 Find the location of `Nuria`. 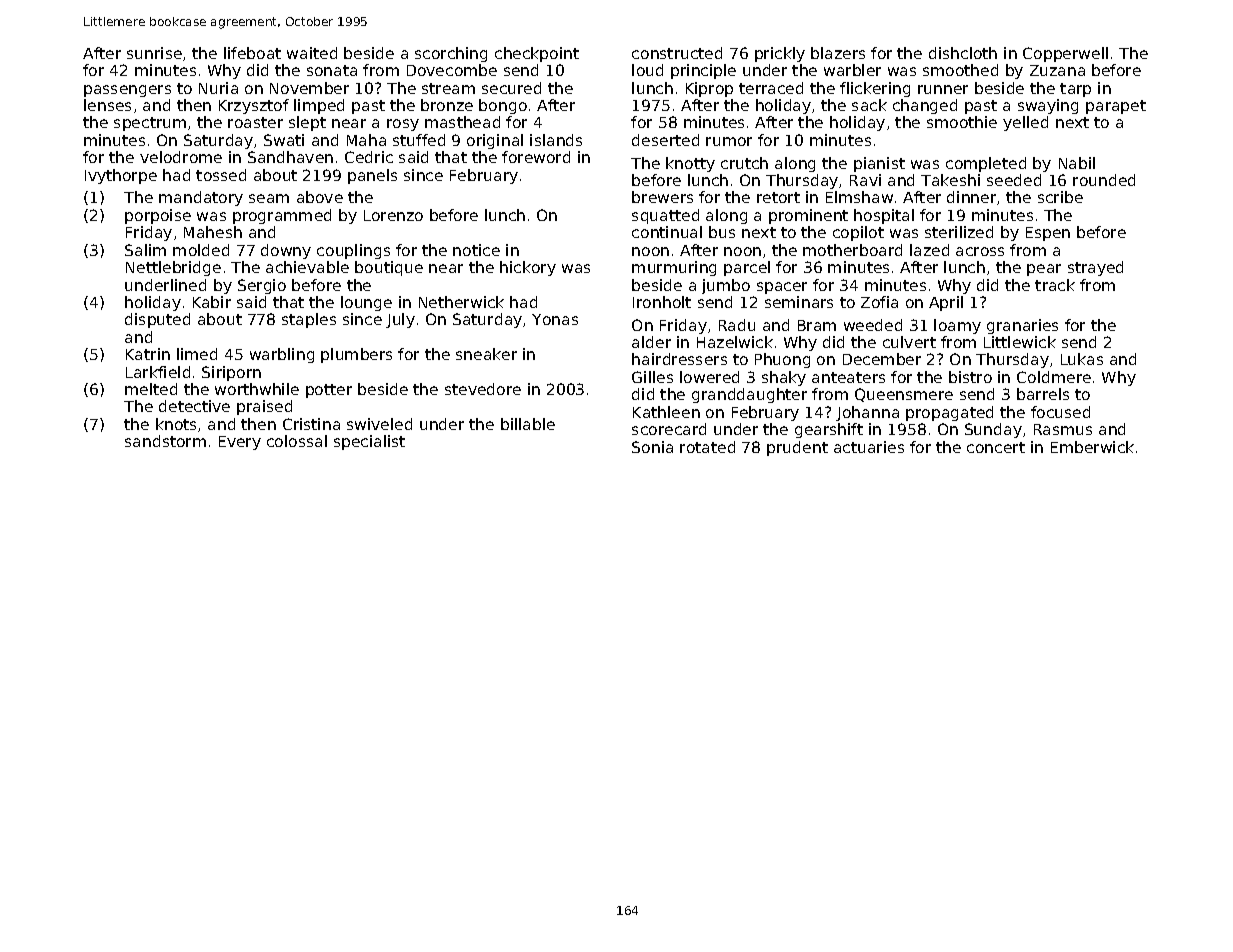

Nuria is located at coordinates (218, 88).
